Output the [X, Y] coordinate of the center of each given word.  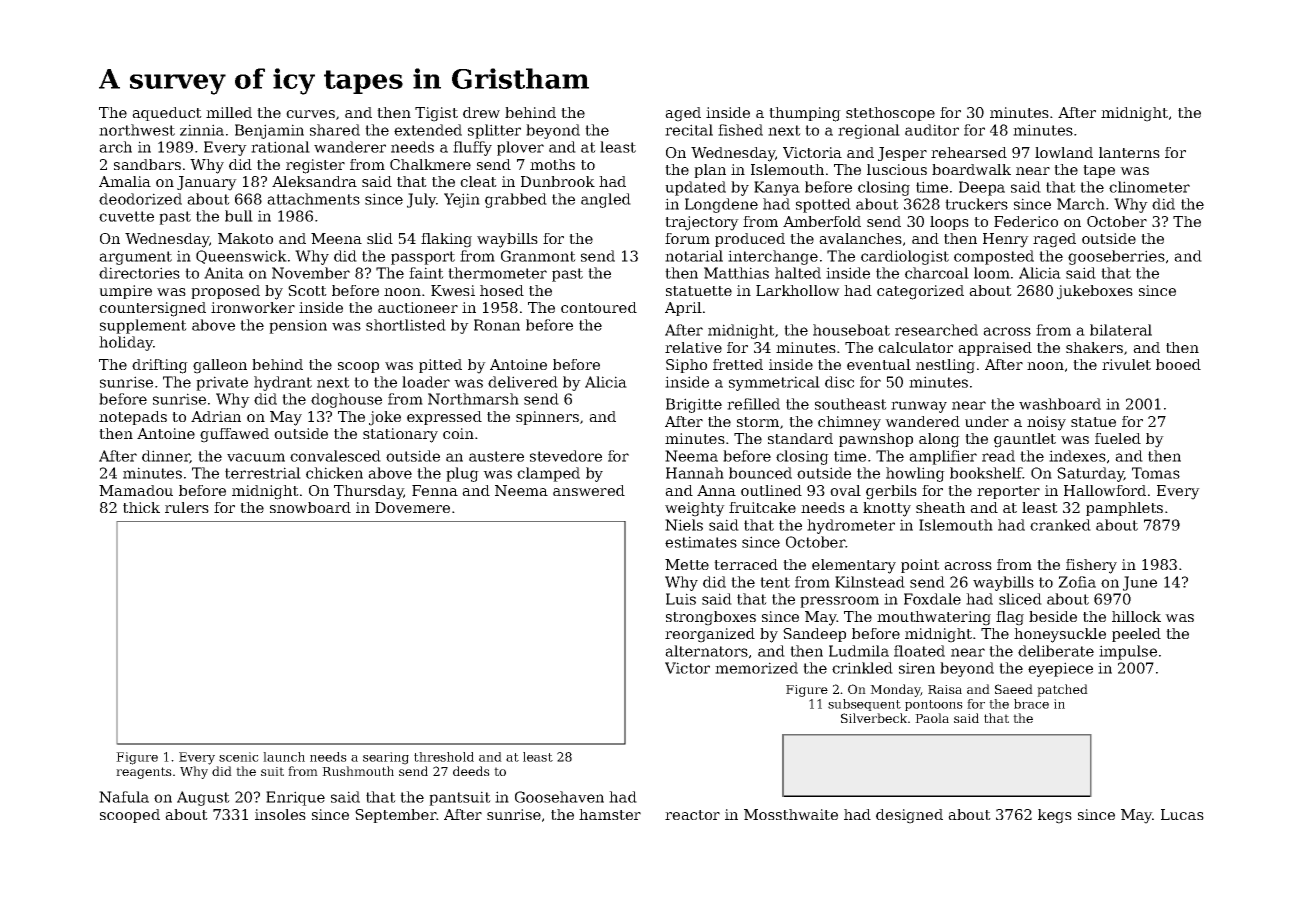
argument [135, 258]
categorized [920, 292]
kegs [1055, 816]
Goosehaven [559, 797]
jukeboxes [1095, 292]
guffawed [234, 435]
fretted [738, 364]
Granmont [538, 256]
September [396, 816]
